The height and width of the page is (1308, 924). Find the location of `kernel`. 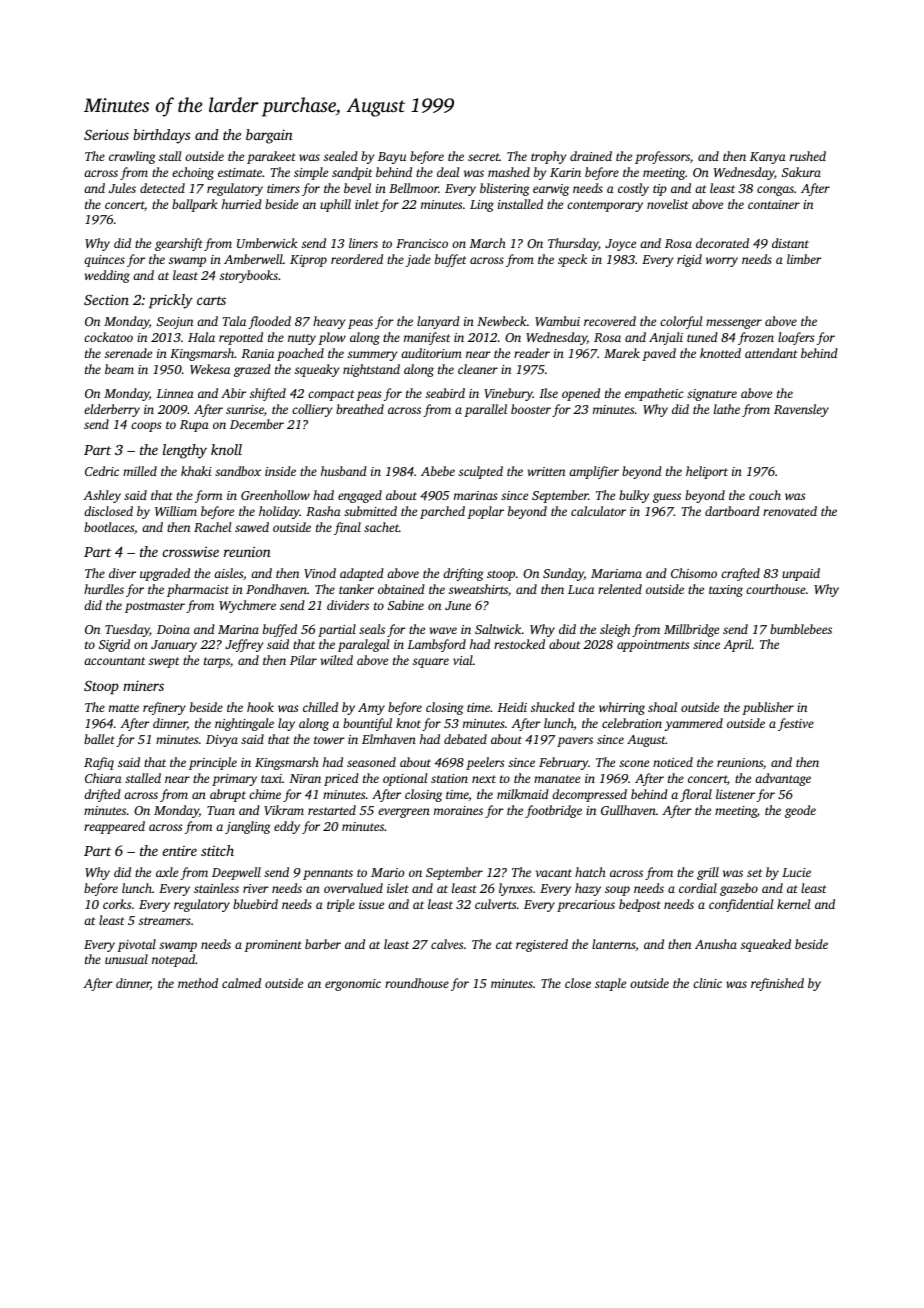

kernel is located at coordinates (793, 904).
